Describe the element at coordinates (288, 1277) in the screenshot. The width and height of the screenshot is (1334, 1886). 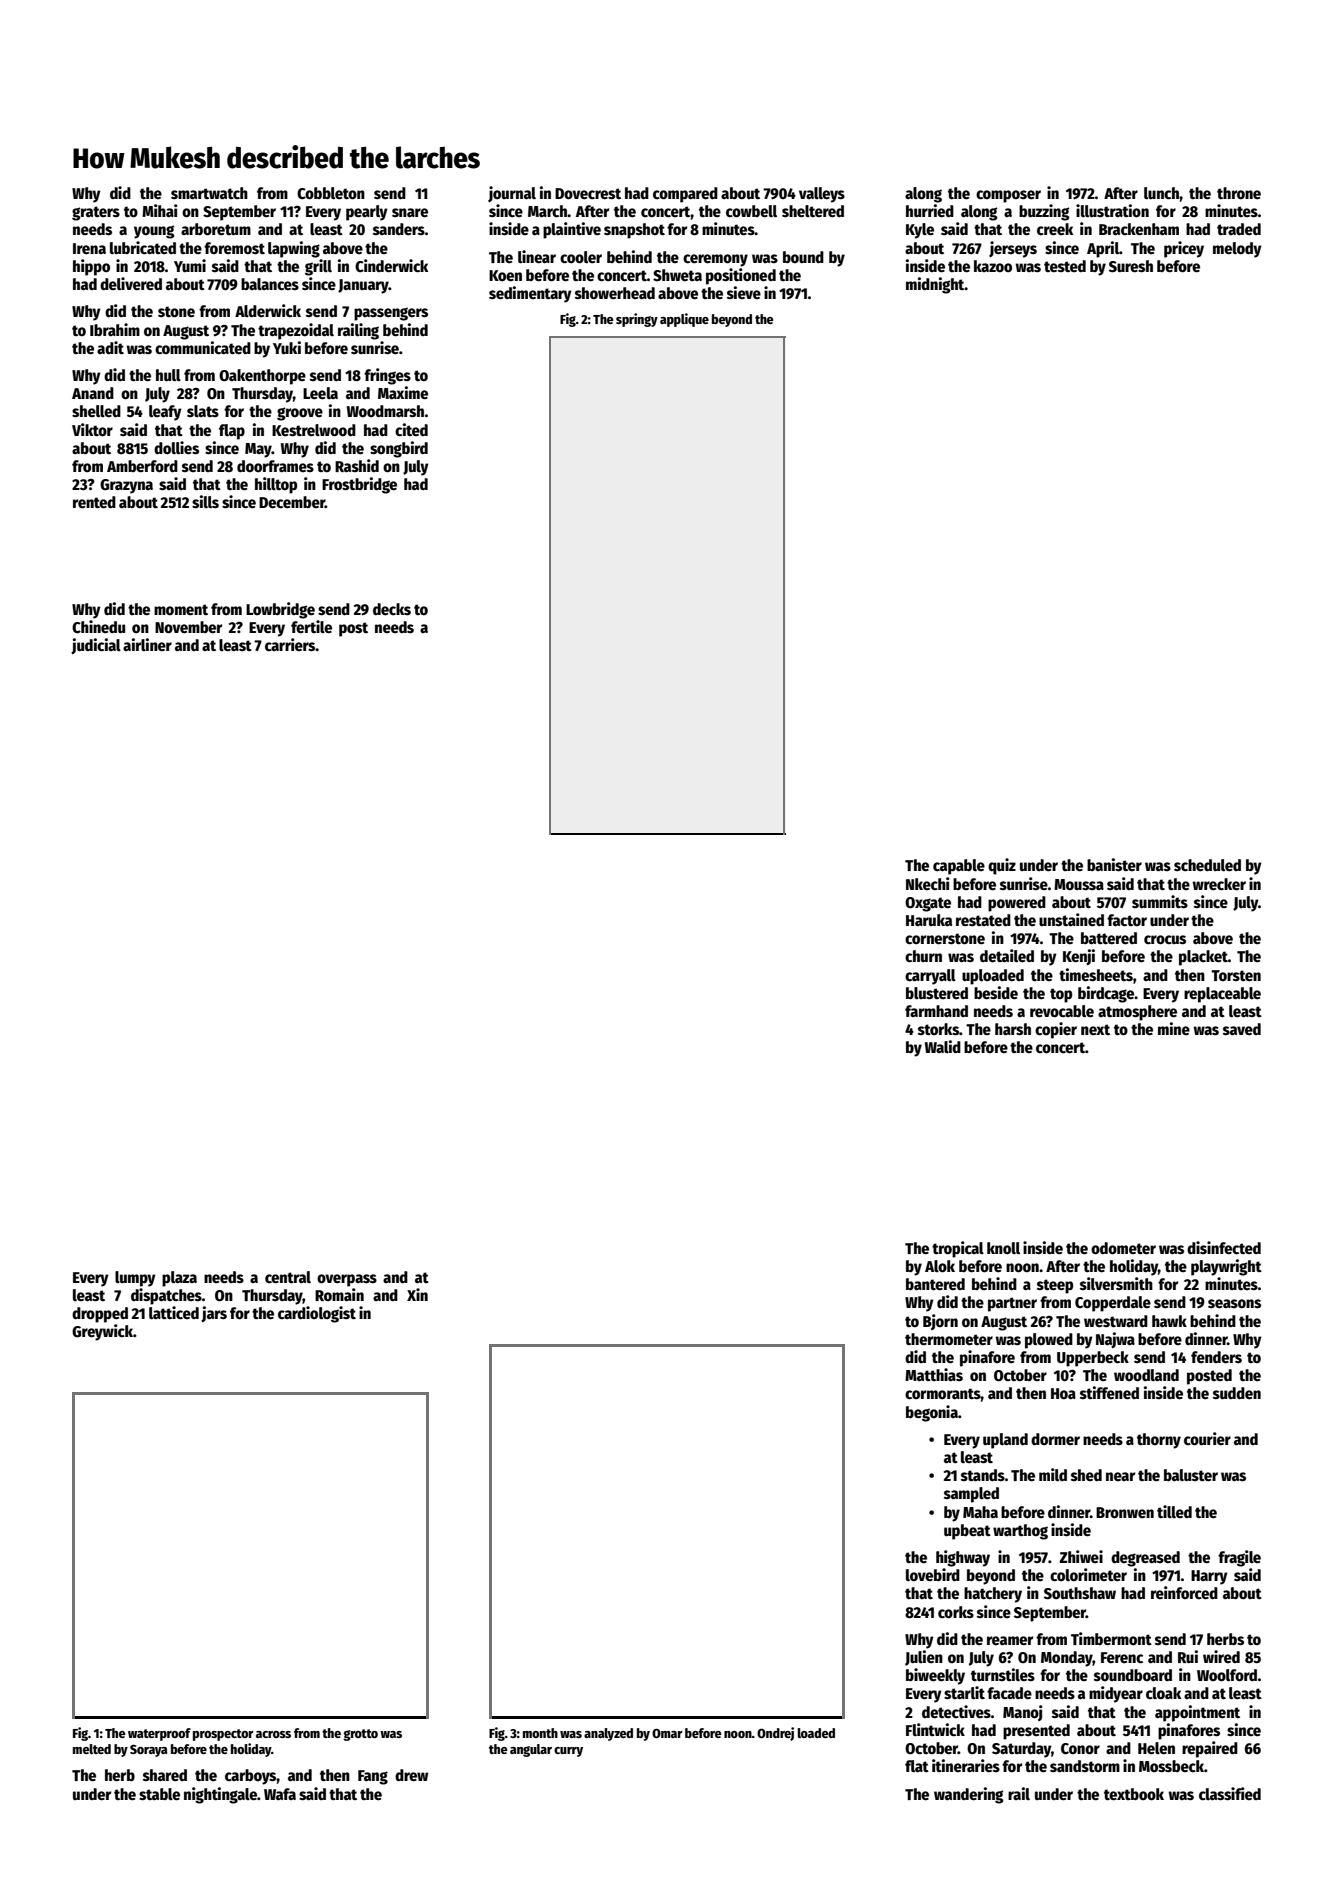
I see `central` at that location.
